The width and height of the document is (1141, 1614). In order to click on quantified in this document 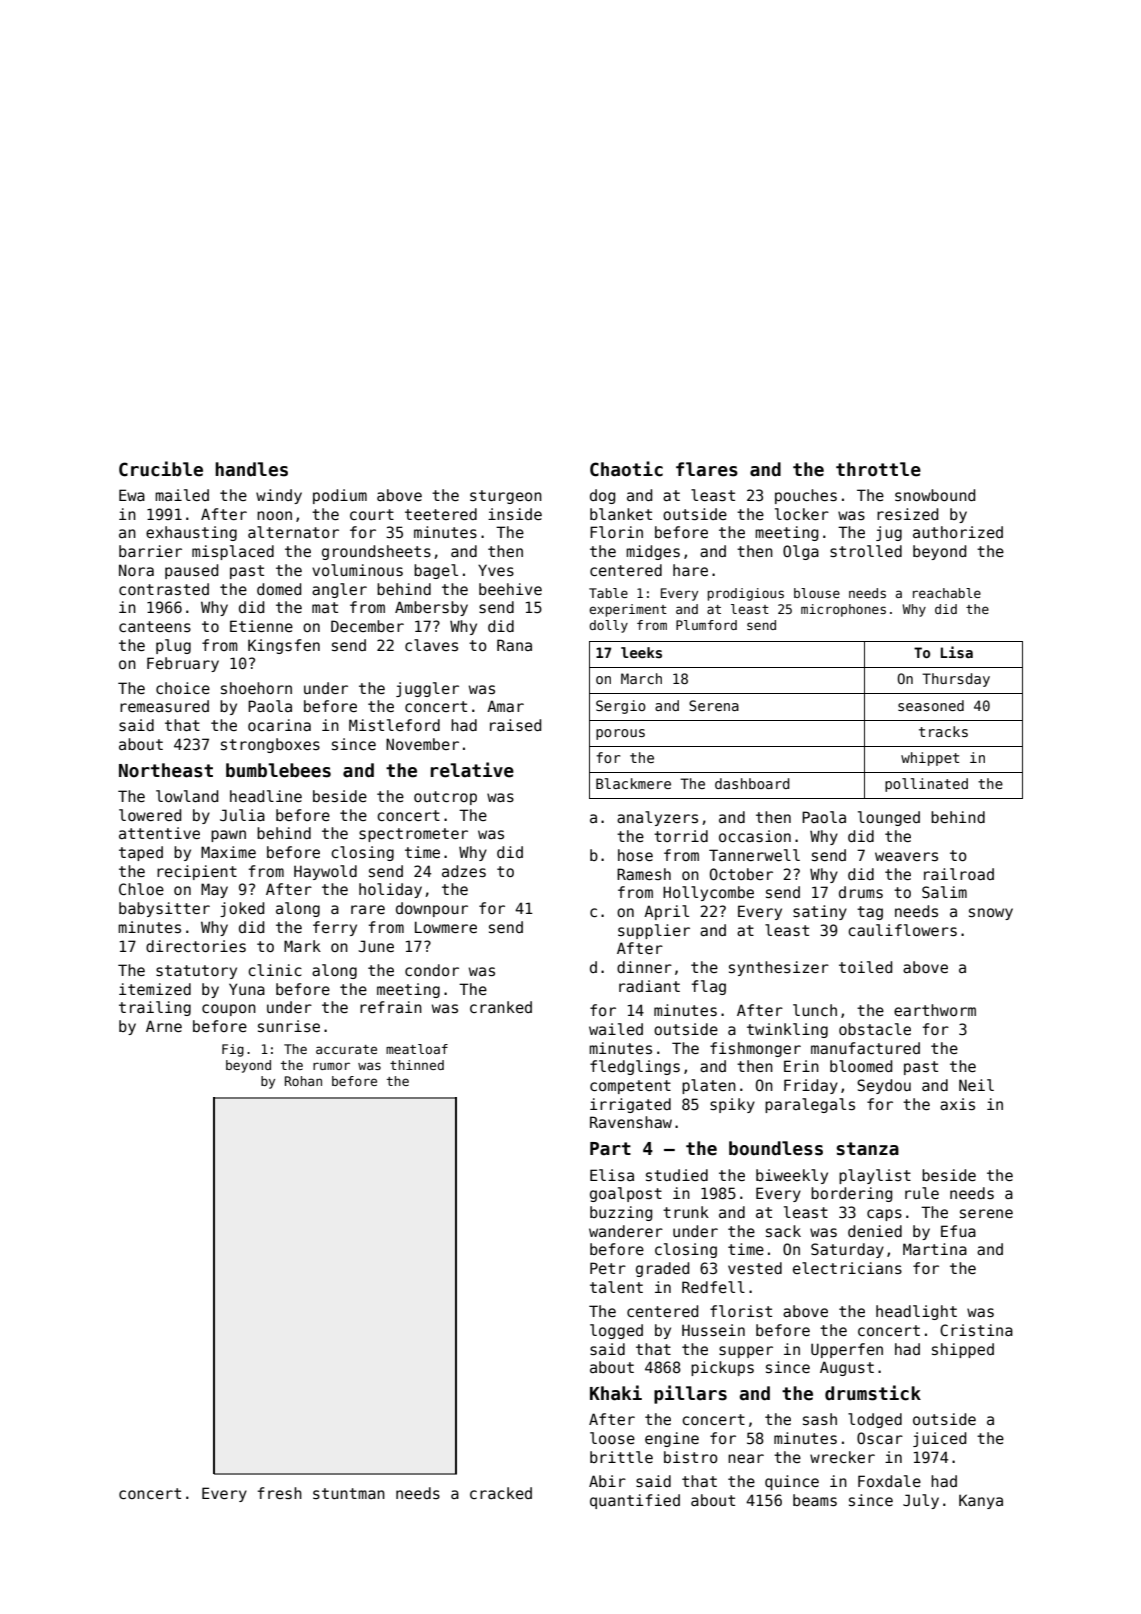, I will do `click(635, 1501)`.
